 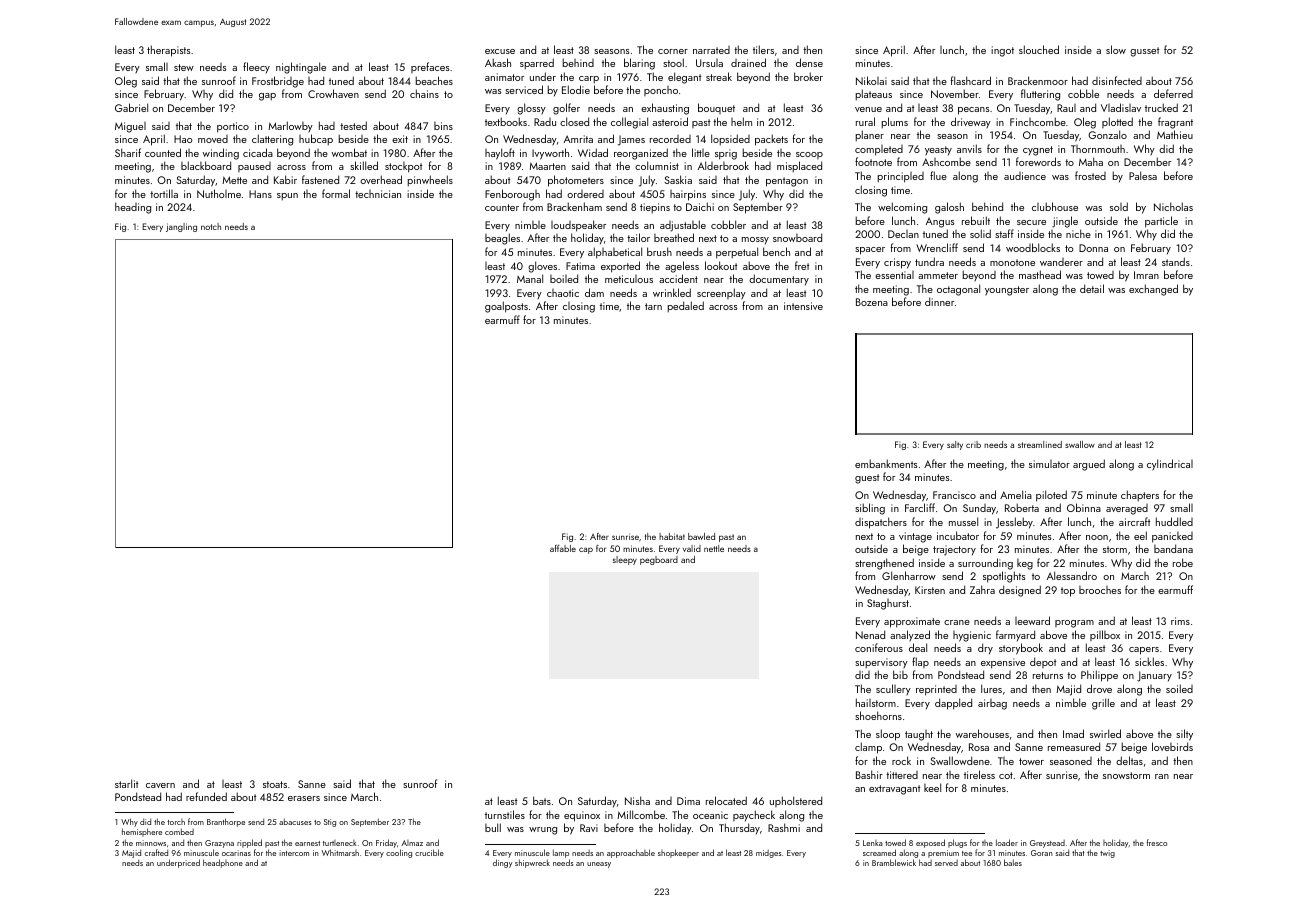 What do you see at coordinates (763, 49) in the screenshot?
I see `tilers` at bounding box center [763, 49].
